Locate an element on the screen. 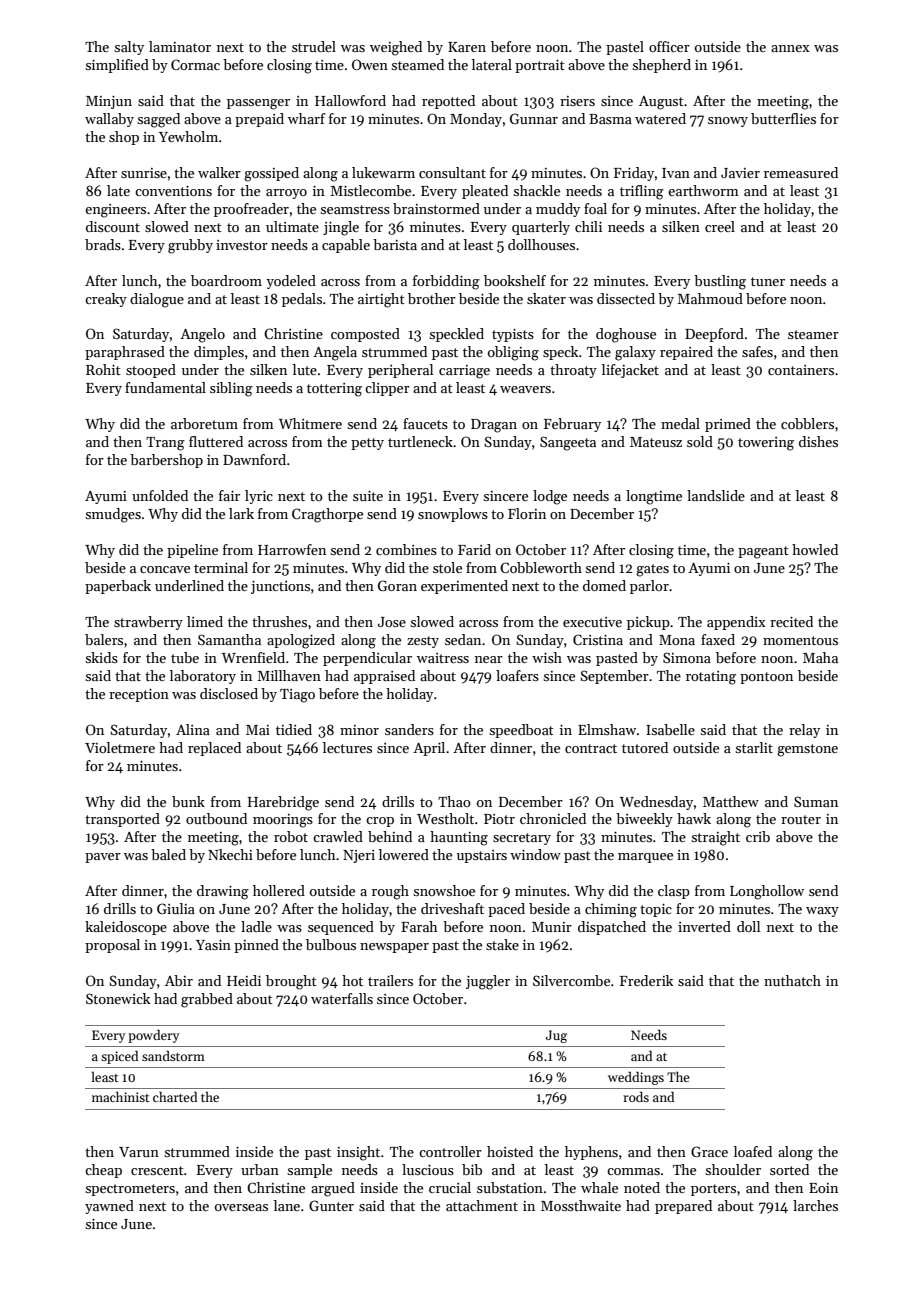 The height and width of the screenshot is (1308, 924). paced is located at coordinates (506, 910).
